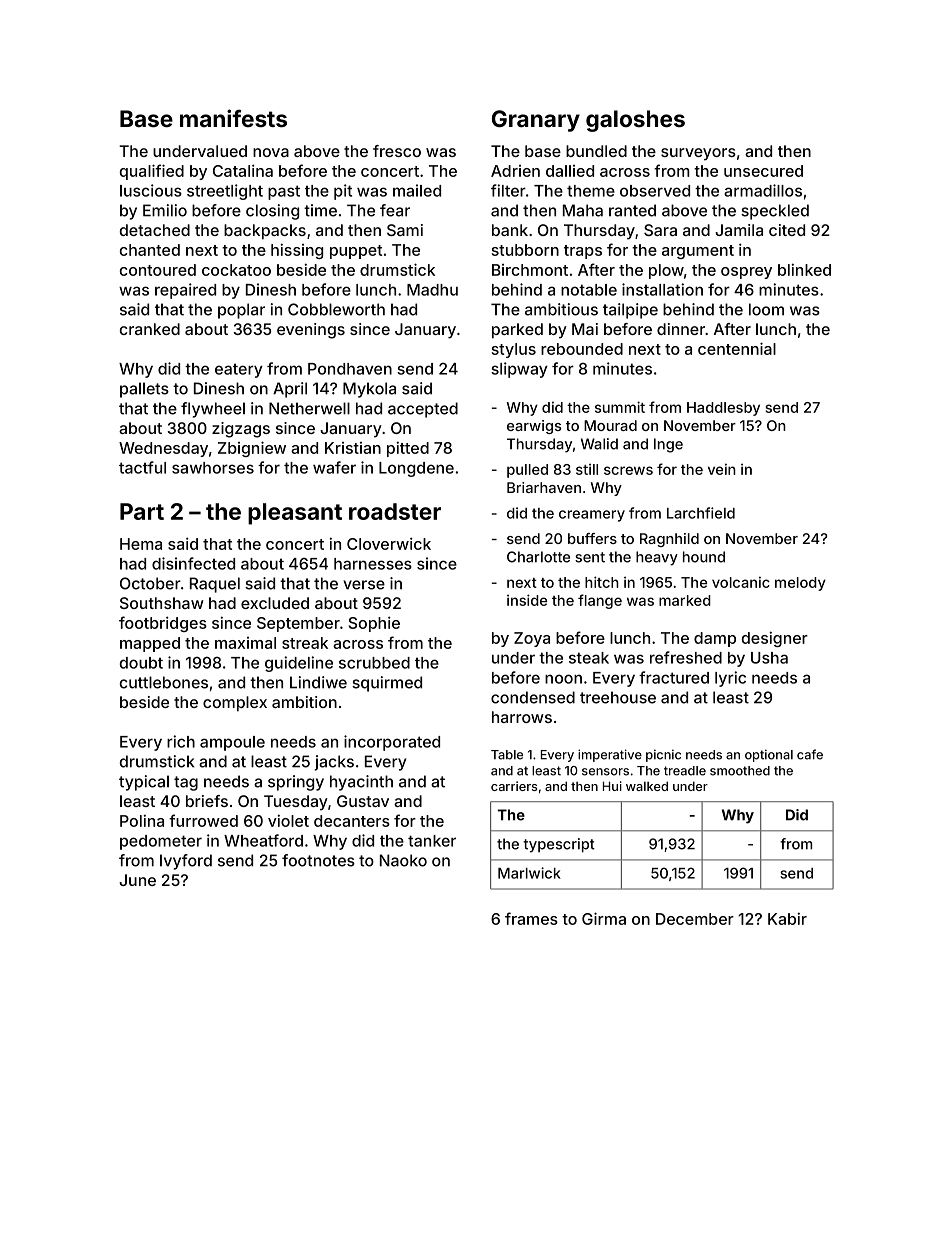  I want to click on fresco, so click(397, 151).
